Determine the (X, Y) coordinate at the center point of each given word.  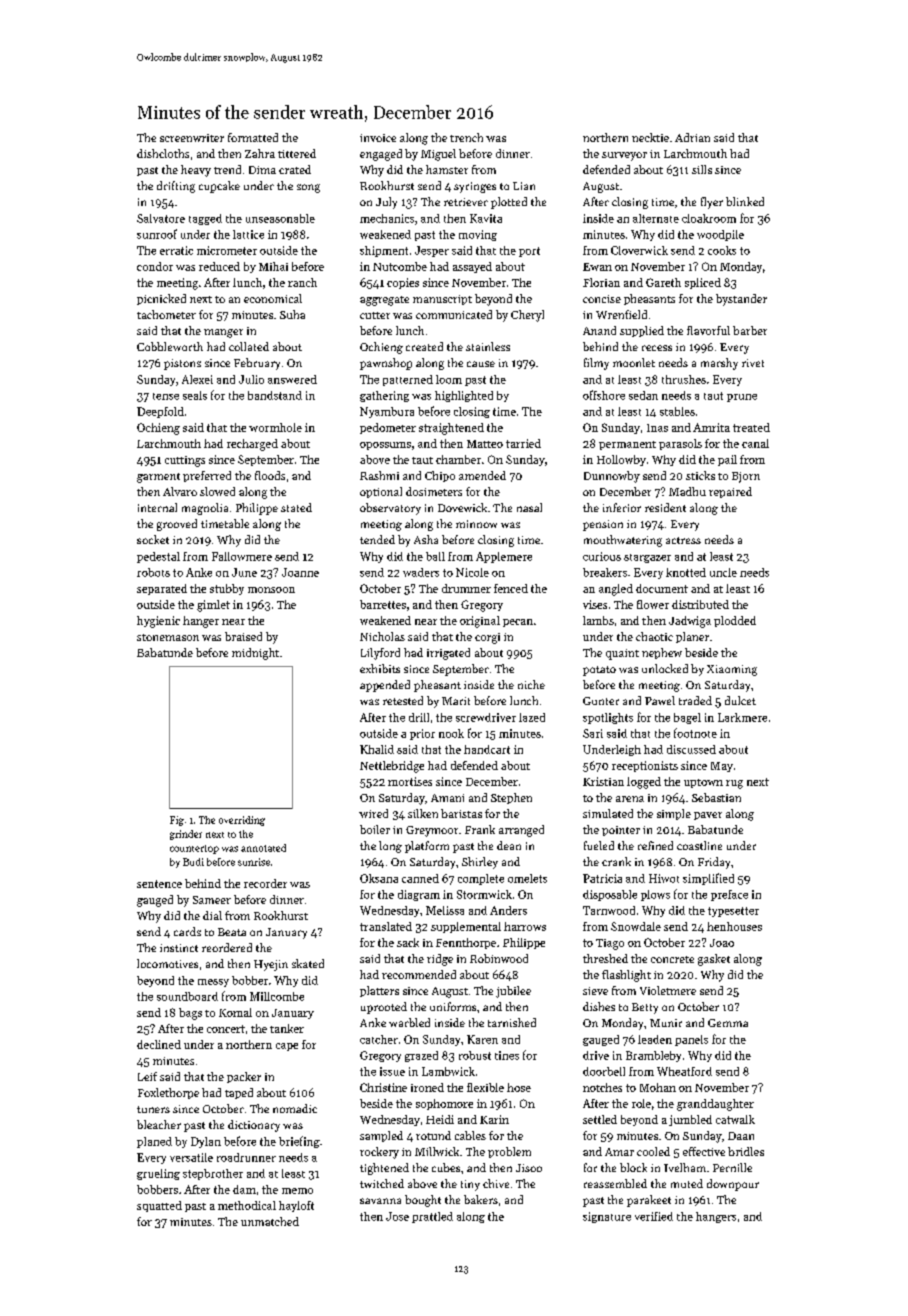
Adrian (692, 137)
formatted (253, 137)
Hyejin (271, 965)
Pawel (660, 700)
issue (392, 1071)
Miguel (438, 155)
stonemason (168, 637)
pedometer (388, 428)
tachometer (166, 314)
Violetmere (668, 990)
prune (742, 398)
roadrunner (246, 1157)
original (480, 622)
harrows (525, 926)
